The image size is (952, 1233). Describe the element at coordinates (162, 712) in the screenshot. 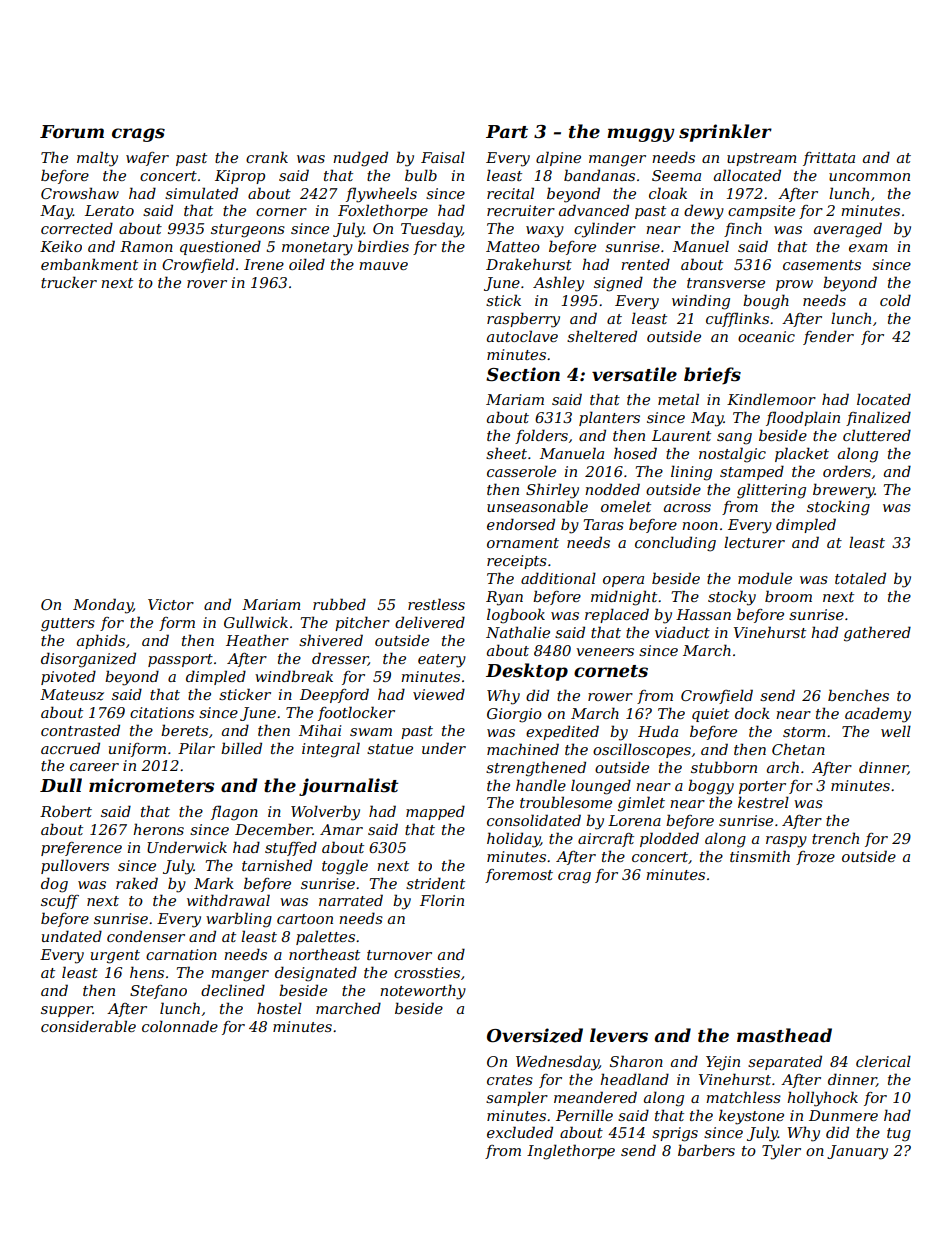

I see `citations` at that location.
